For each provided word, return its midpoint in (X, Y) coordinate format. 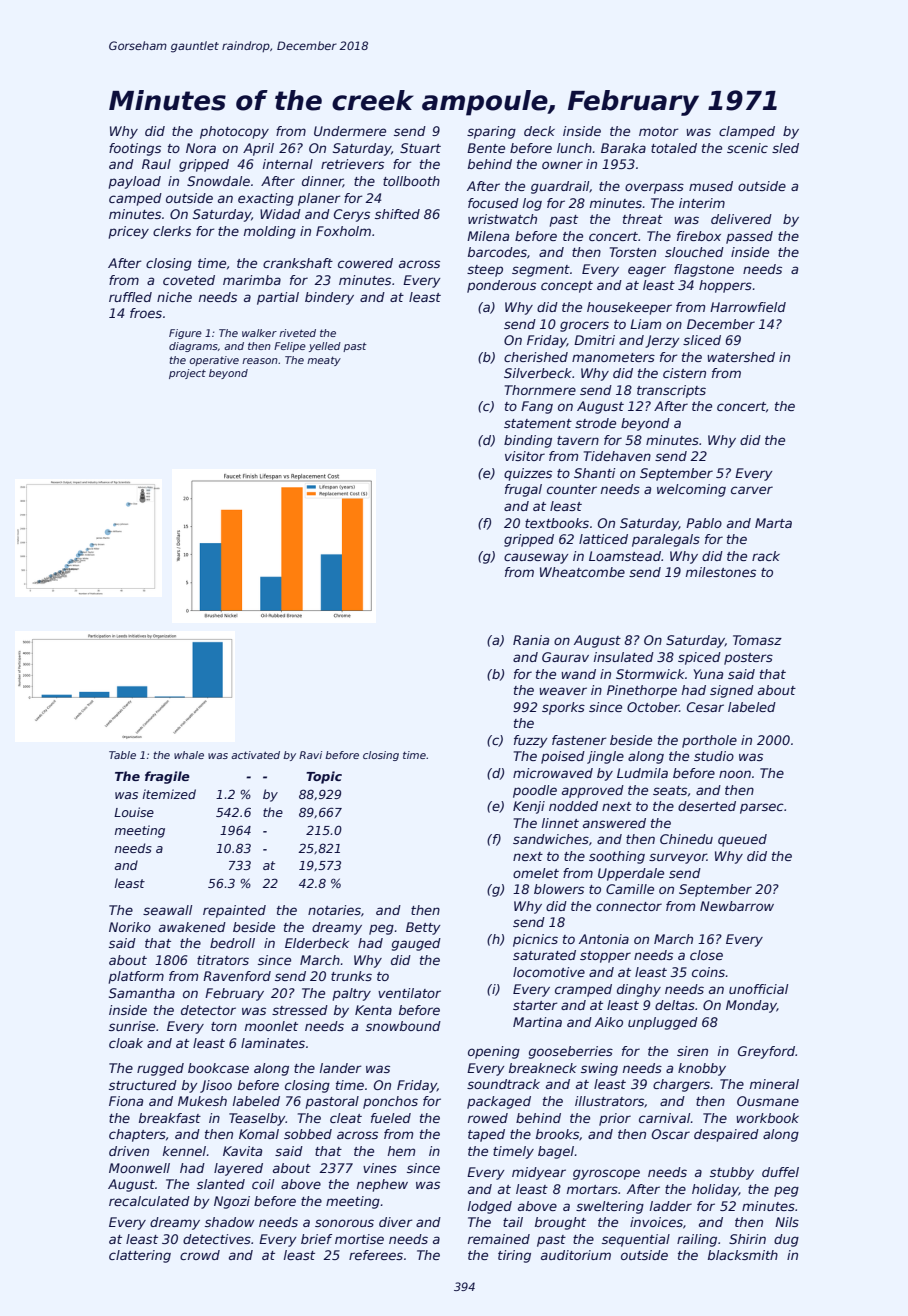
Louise (134, 812)
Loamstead (625, 556)
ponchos (390, 1102)
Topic (324, 777)
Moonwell (139, 1168)
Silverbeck (538, 373)
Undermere (350, 131)
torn (224, 1026)
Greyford (766, 1052)
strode (595, 423)
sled (785, 148)
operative (214, 361)
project (187, 374)
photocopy (234, 132)
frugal (523, 490)
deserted (707, 806)
